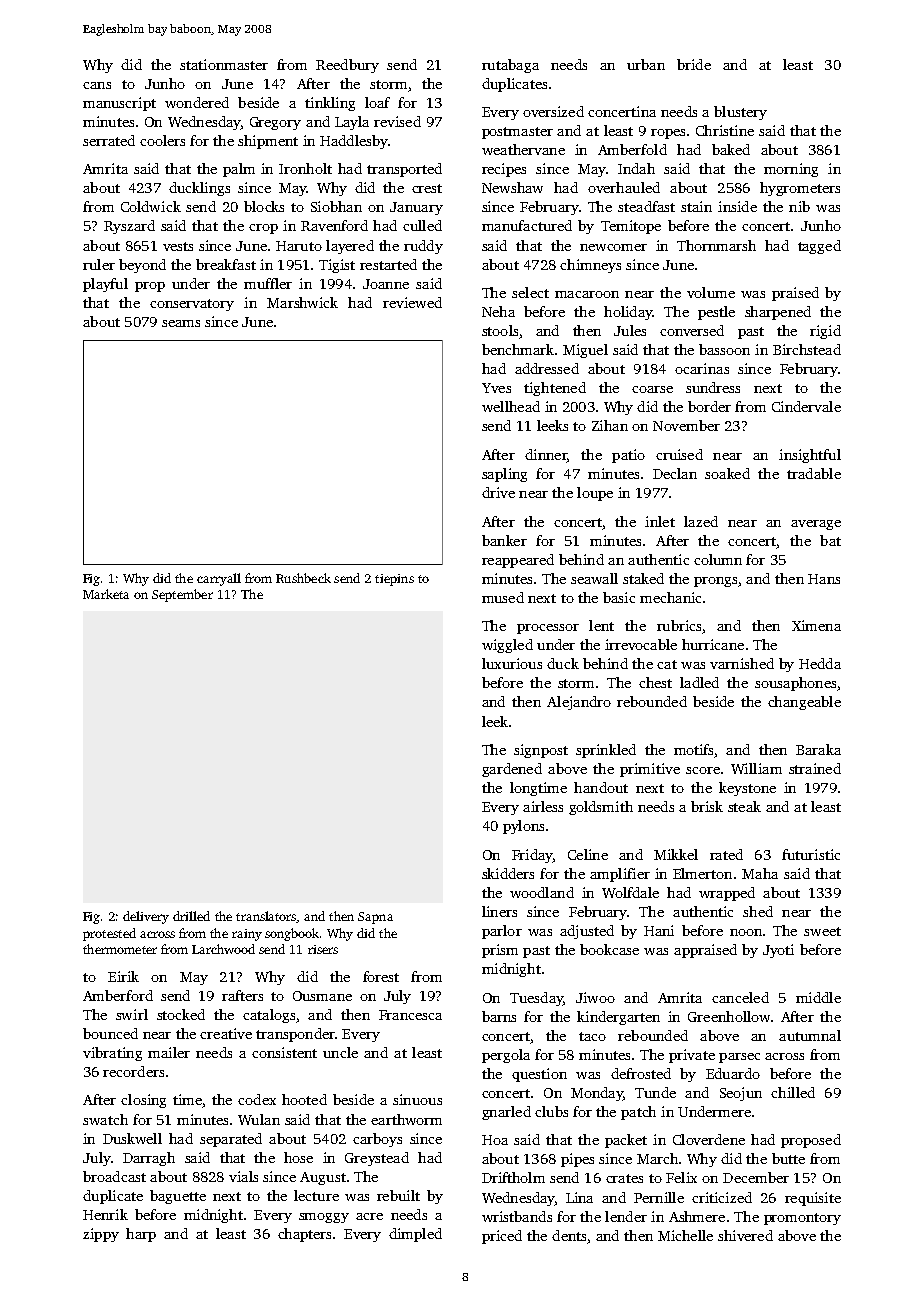 The height and width of the screenshot is (1308, 924). Describe the element at coordinates (303, 578) in the screenshot. I see `Rushbeck` at that location.
